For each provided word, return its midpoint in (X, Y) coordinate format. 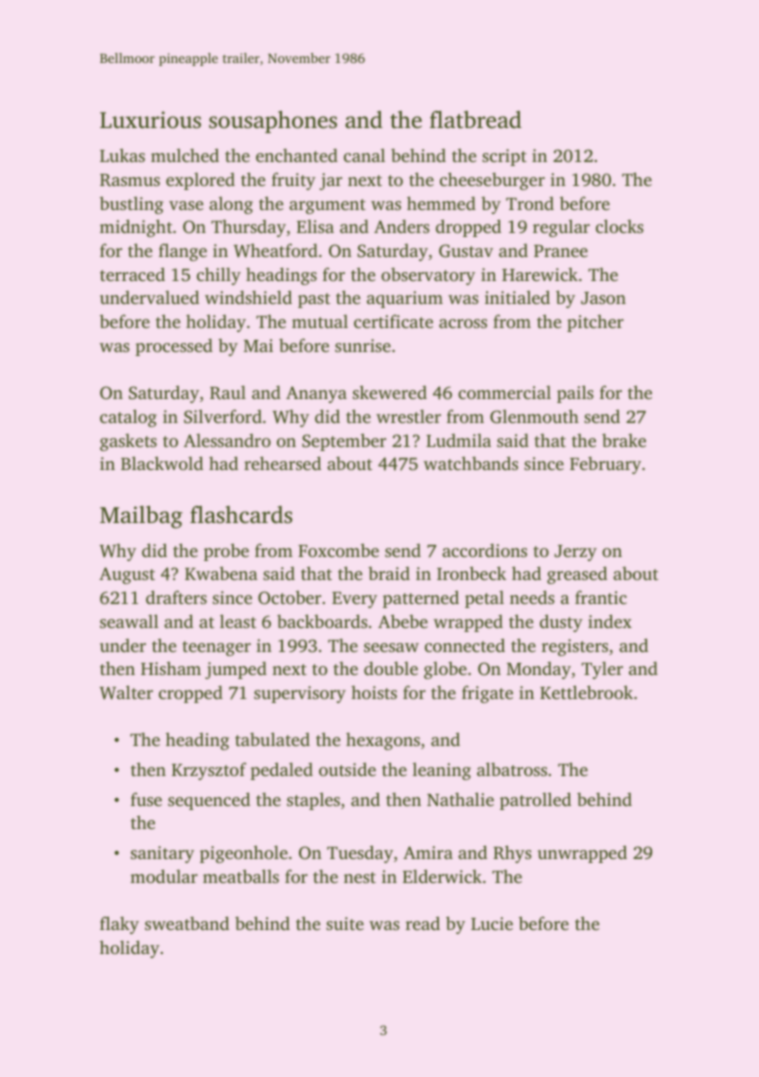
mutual (320, 321)
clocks (620, 226)
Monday (539, 670)
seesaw (391, 647)
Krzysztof (209, 771)
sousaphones (273, 122)
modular (164, 876)
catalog (128, 418)
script (504, 157)
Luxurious (150, 120)
